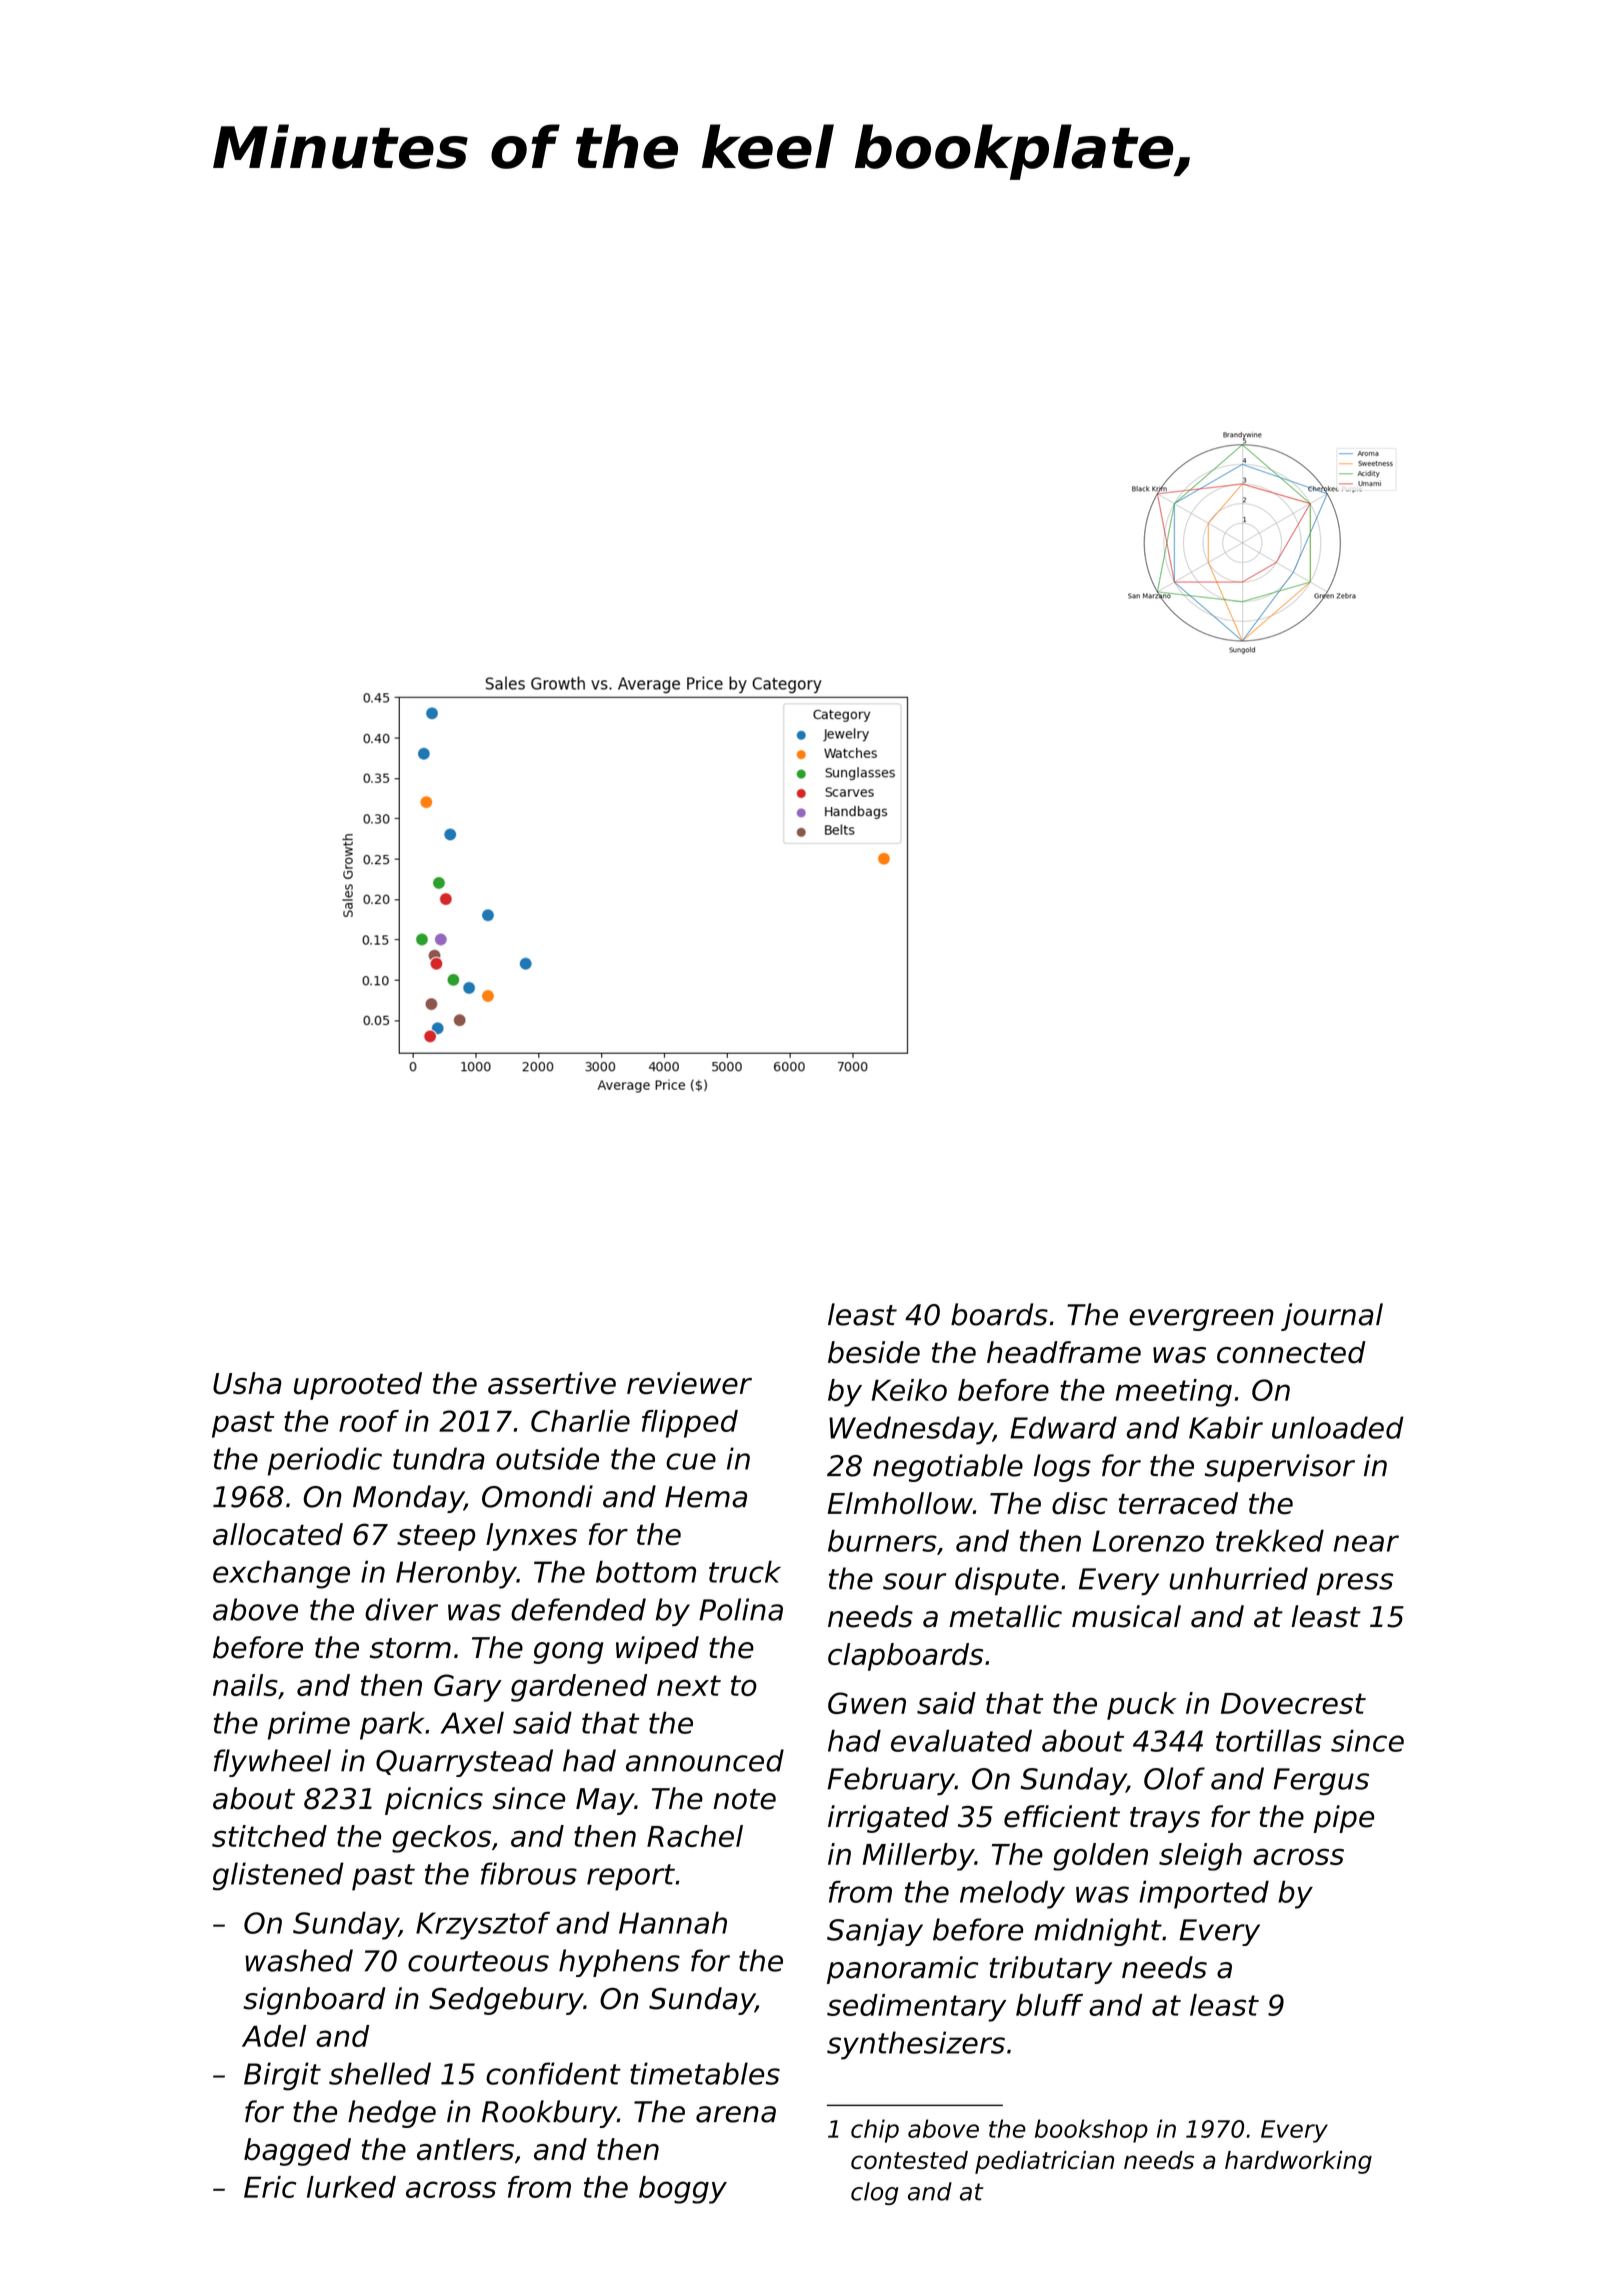 Image resolution: width=1620 pixels, height=2292 pixels. What do you see at coordinates (657, 1650) in the document?
I see `wiped` at bounding box center [657, 1650].
